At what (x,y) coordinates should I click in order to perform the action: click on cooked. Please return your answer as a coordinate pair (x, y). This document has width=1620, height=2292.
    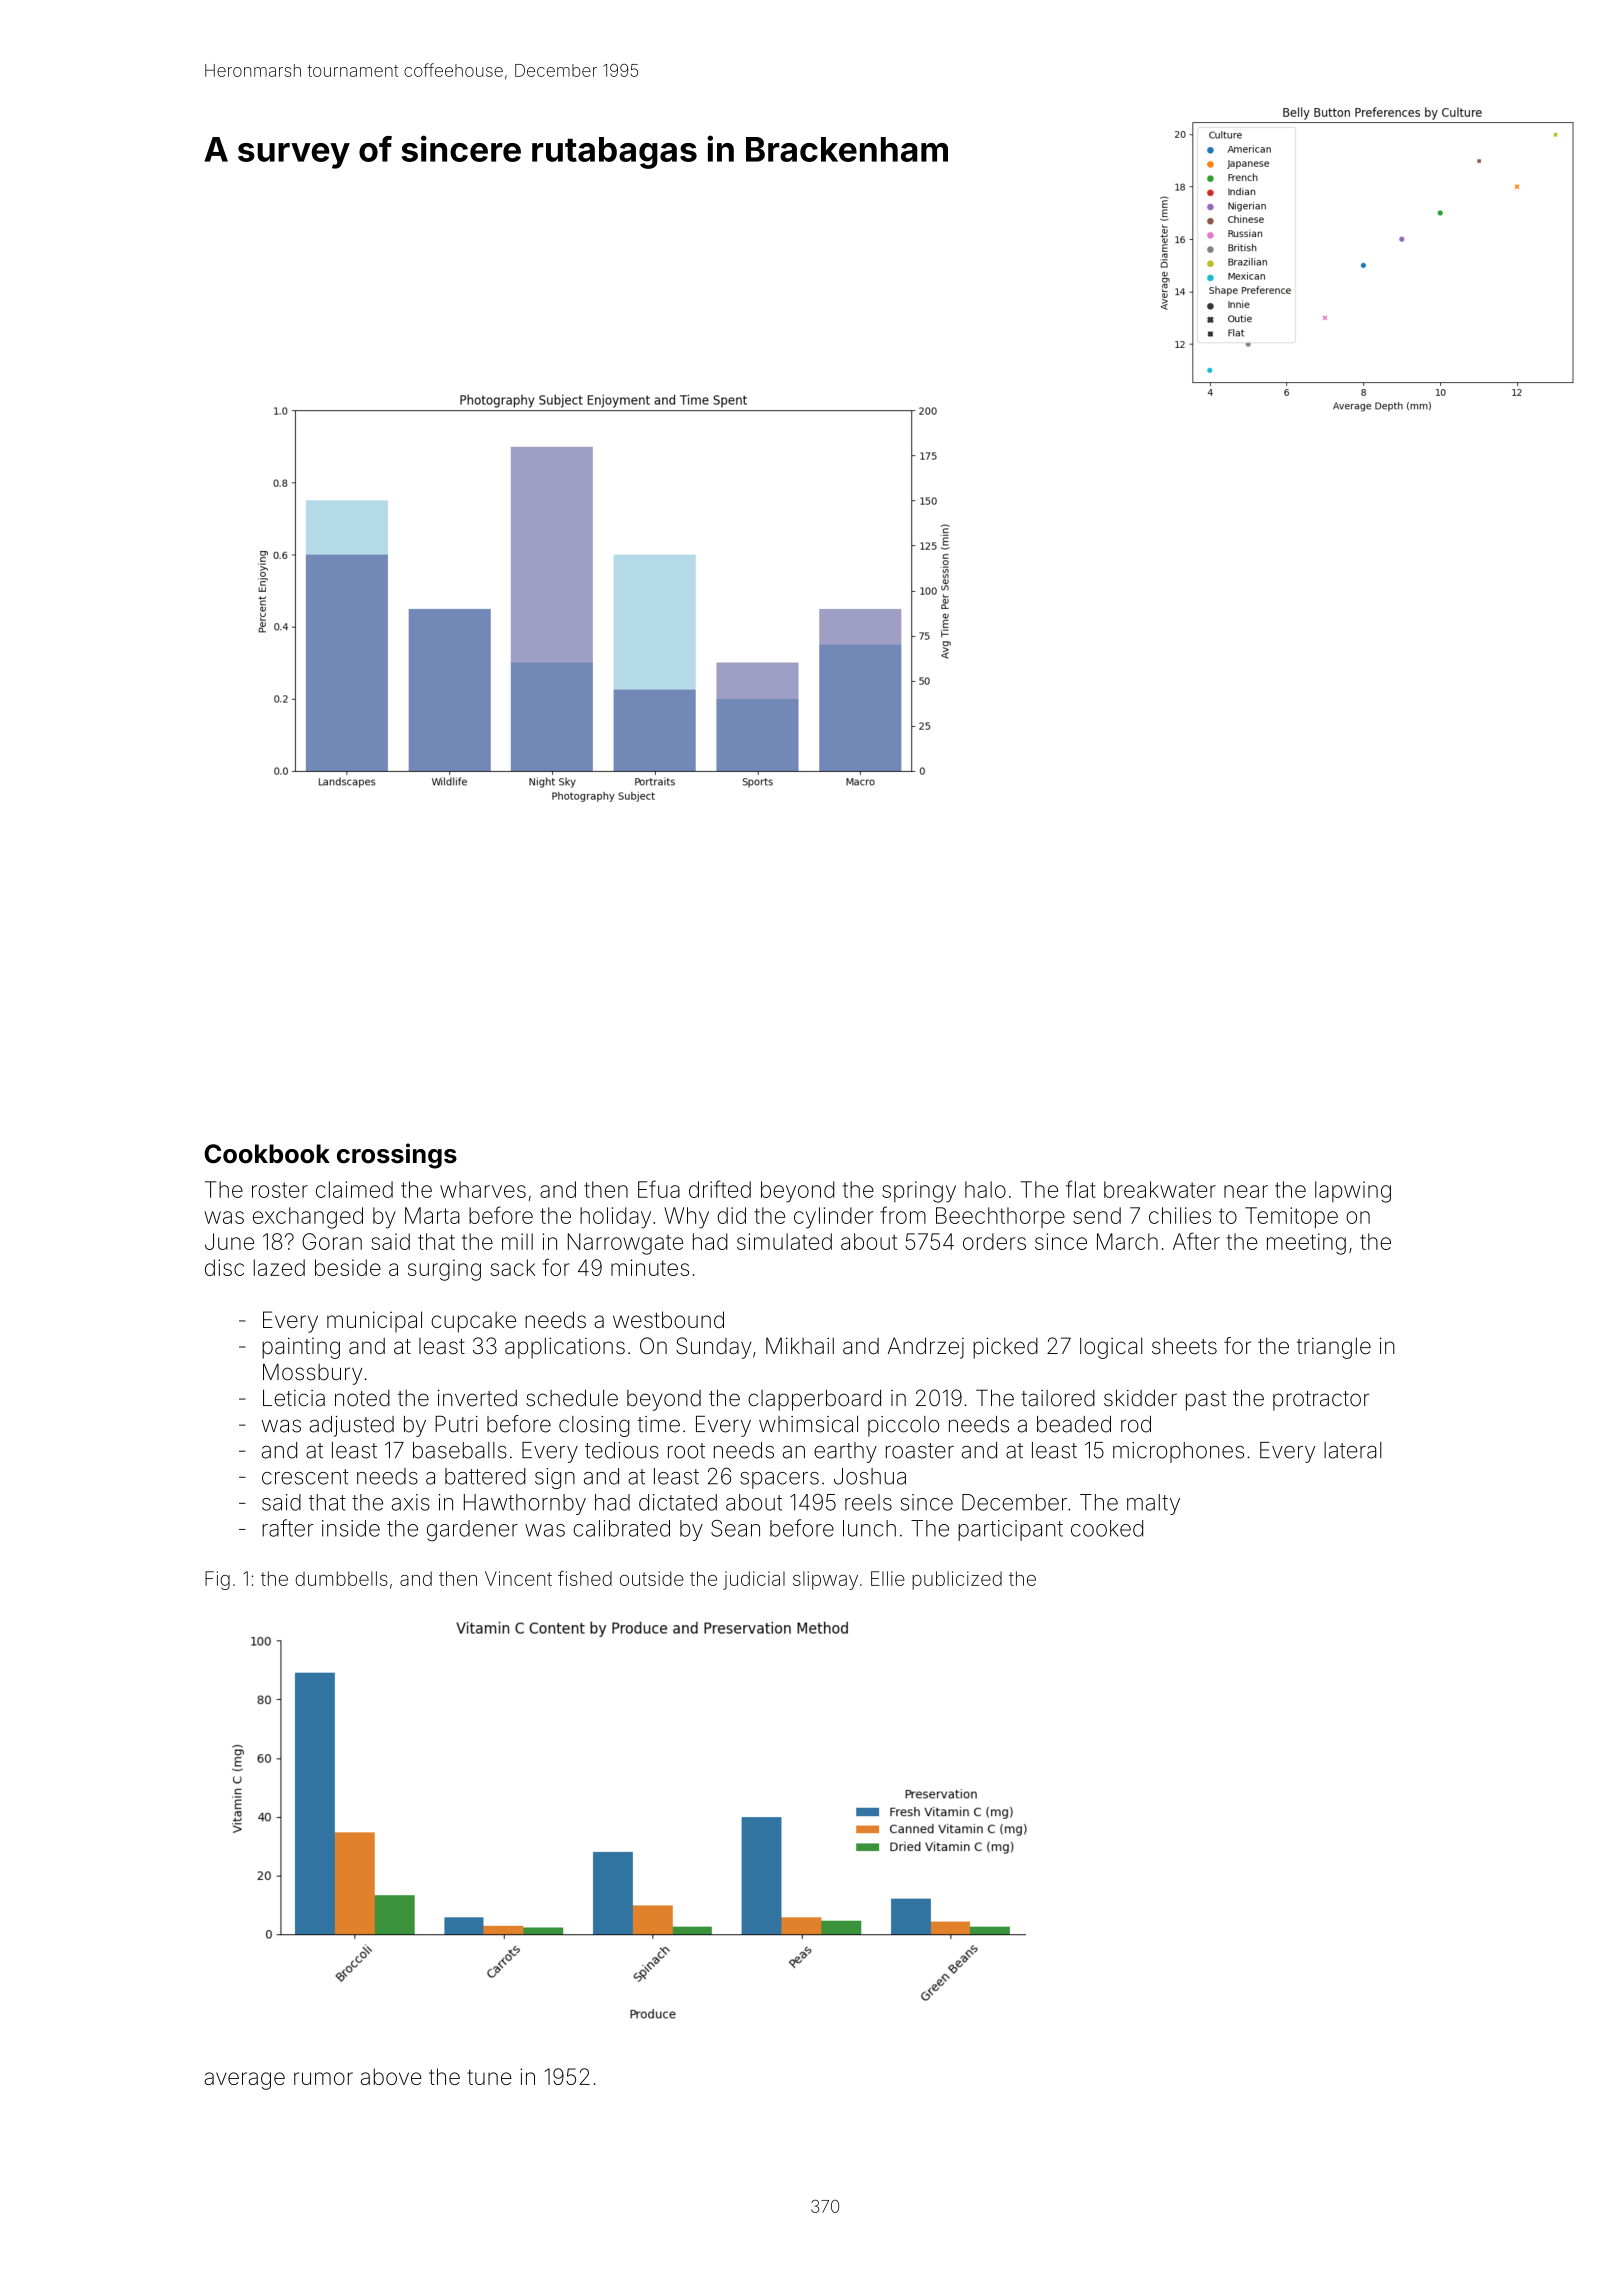
    Looking at the image, I should click on (1107, 1528).
